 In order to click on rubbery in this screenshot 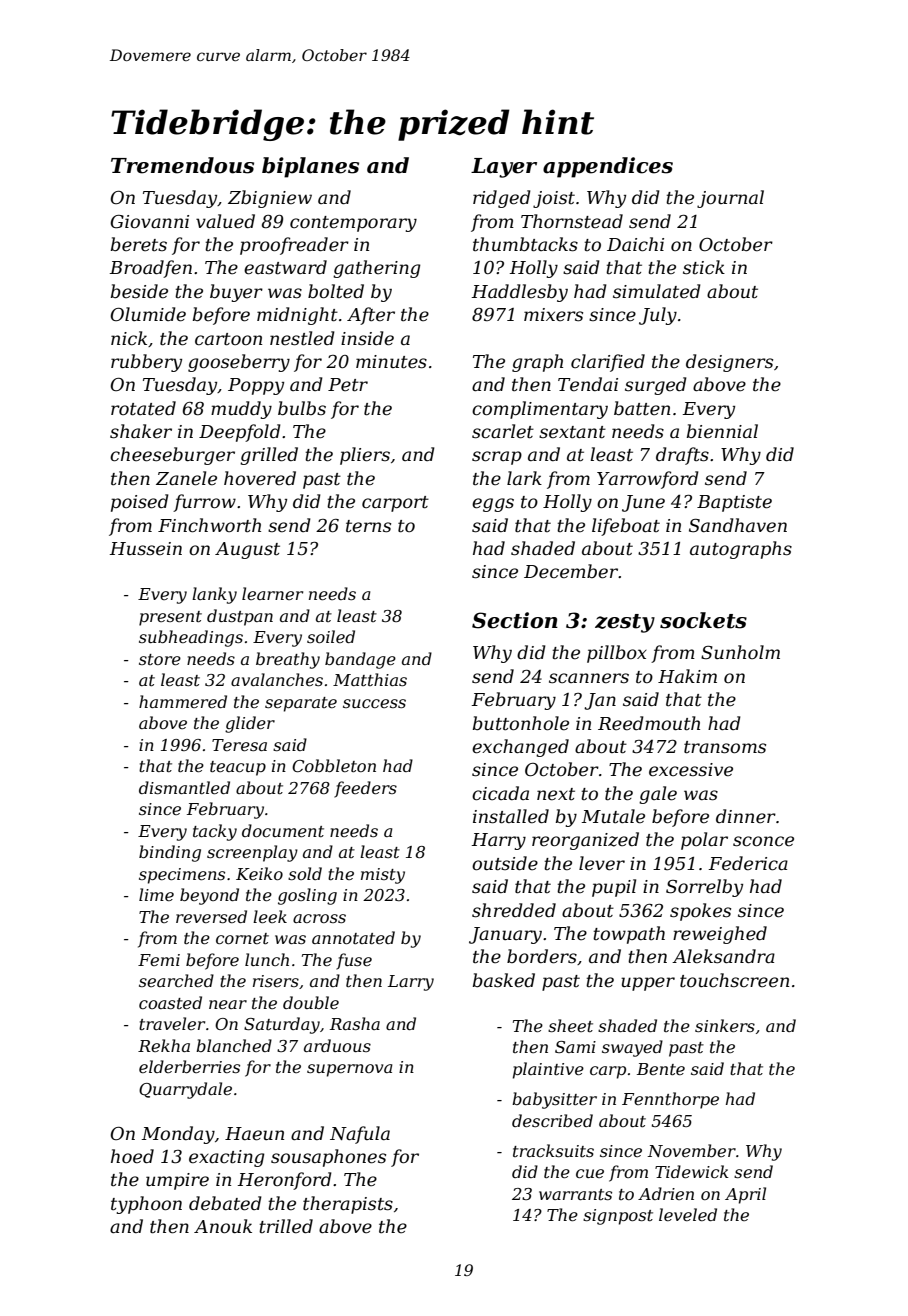, I will do `click(146, 363)`.
